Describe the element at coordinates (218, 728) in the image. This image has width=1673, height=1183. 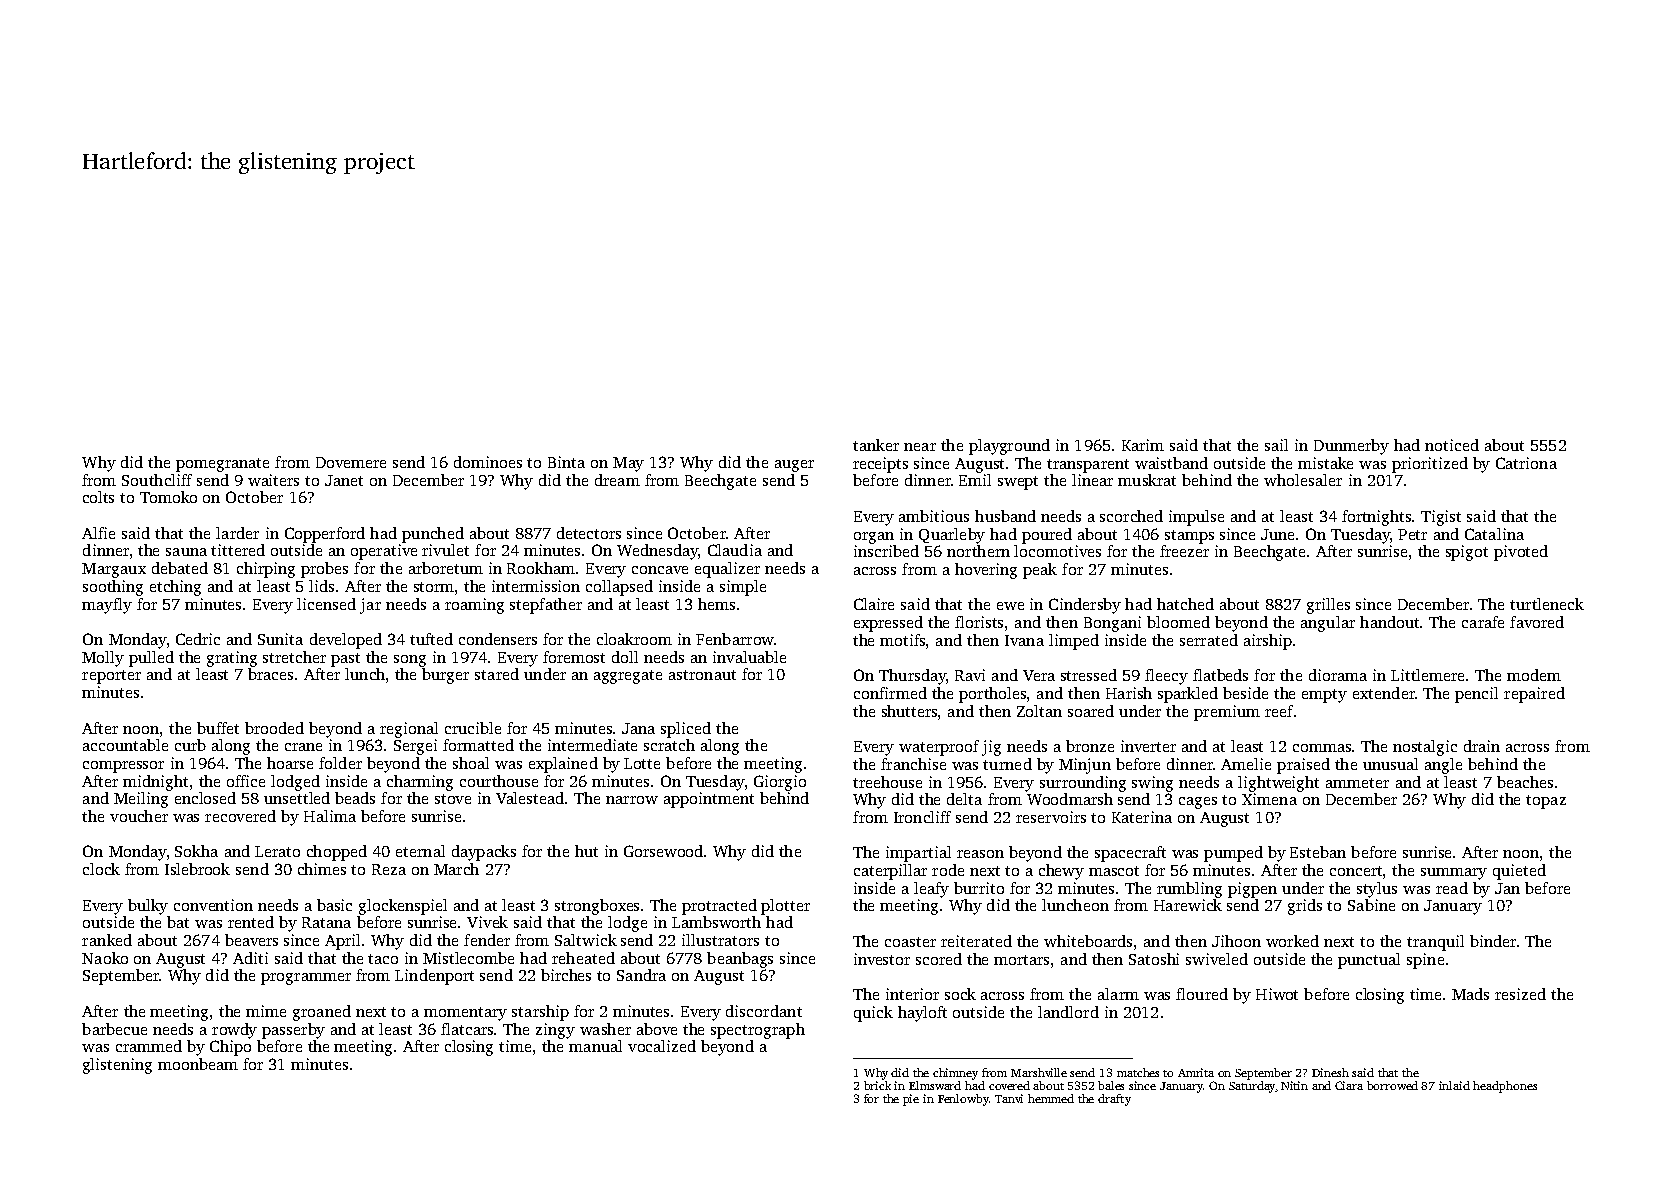
I see `buffet` at that location.
